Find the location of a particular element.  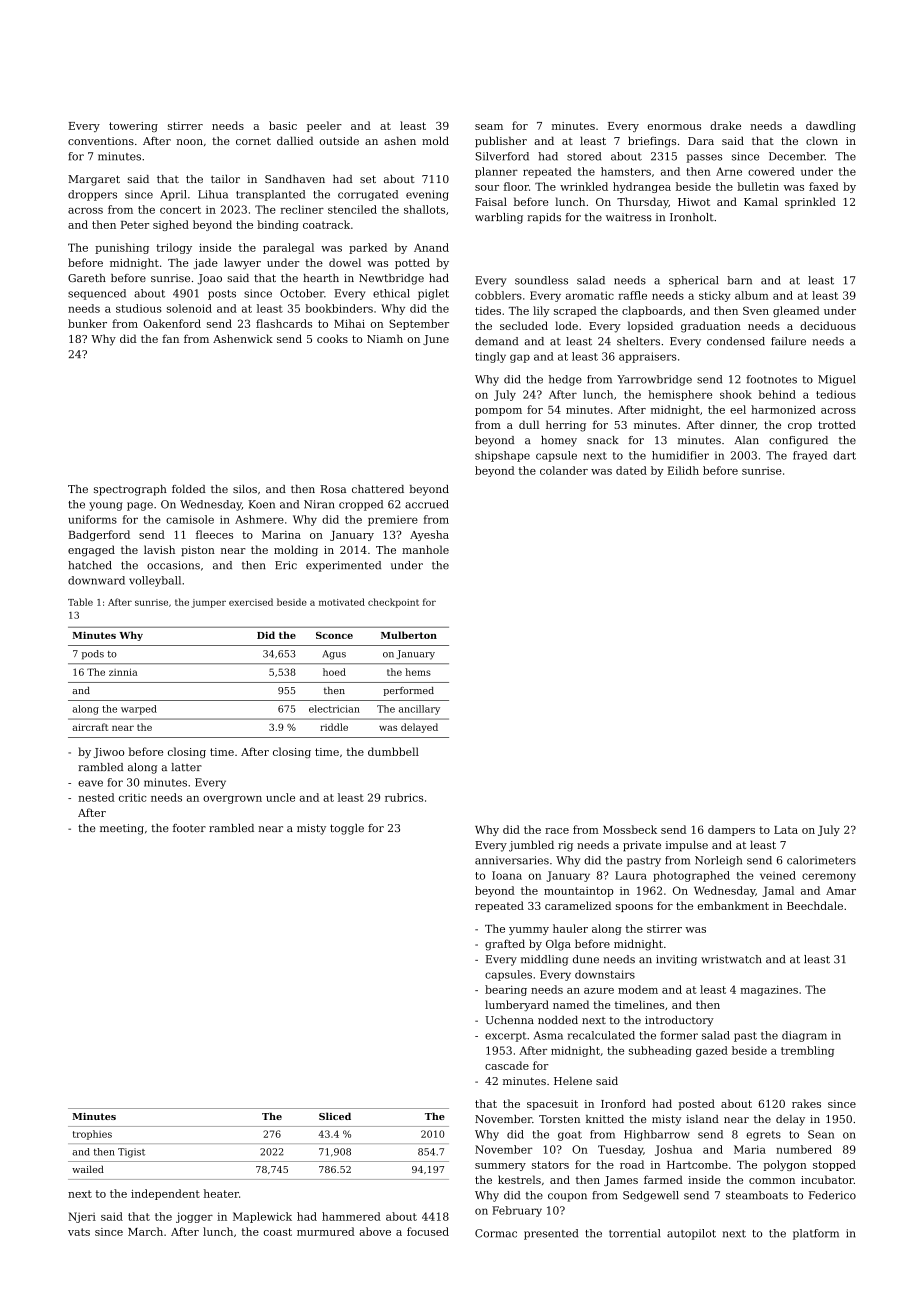

premiere is located at coordinates (393, 520).
